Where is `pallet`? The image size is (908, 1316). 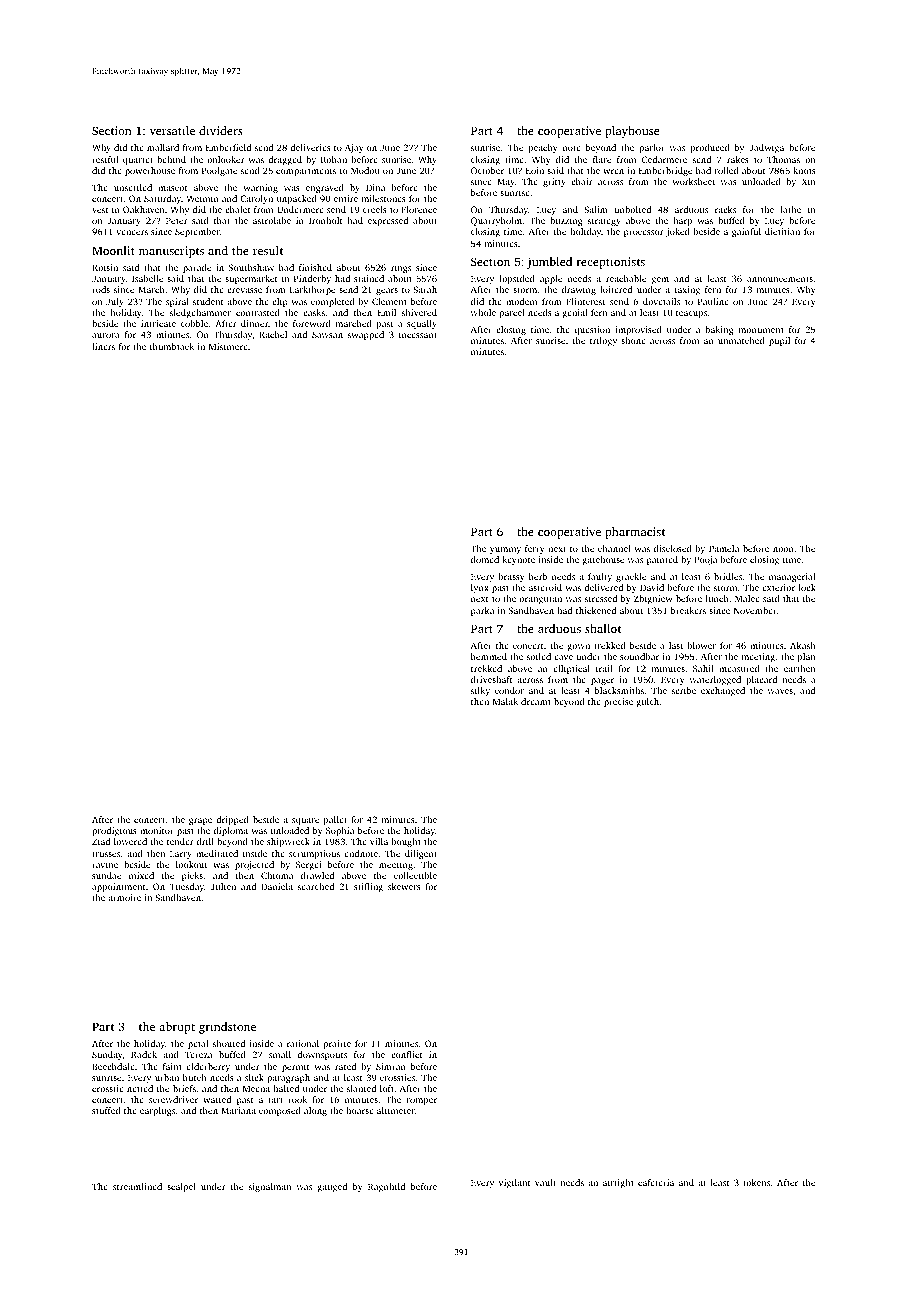
pallet is located at coordinates (335, 820).
